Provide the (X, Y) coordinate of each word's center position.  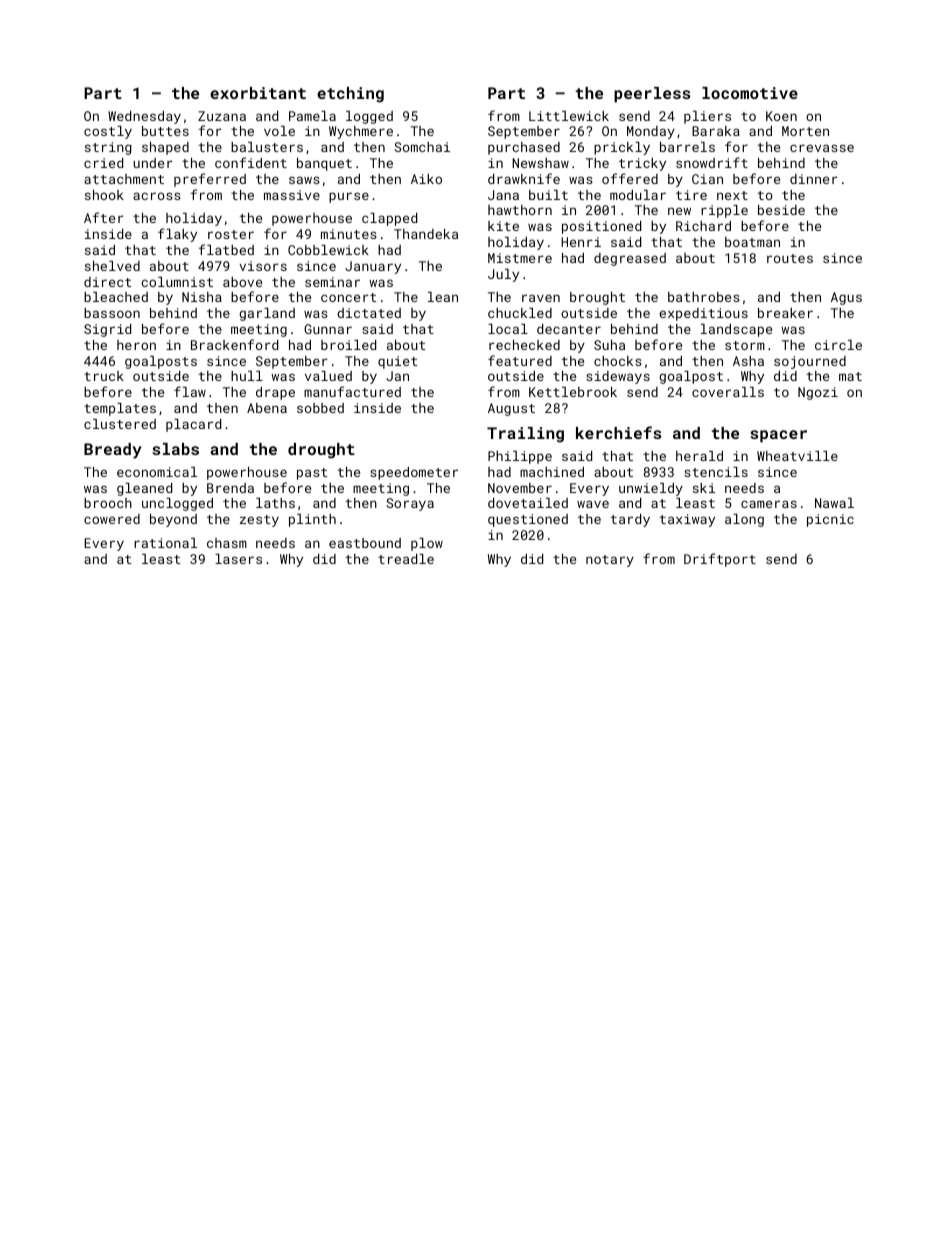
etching (350, 95)
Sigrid (107, 330)
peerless (652, 95)
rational (165, 543)
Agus (846, 298)
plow (427, 544)
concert (348, 297)
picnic (830, 520)
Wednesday (144, 117)
